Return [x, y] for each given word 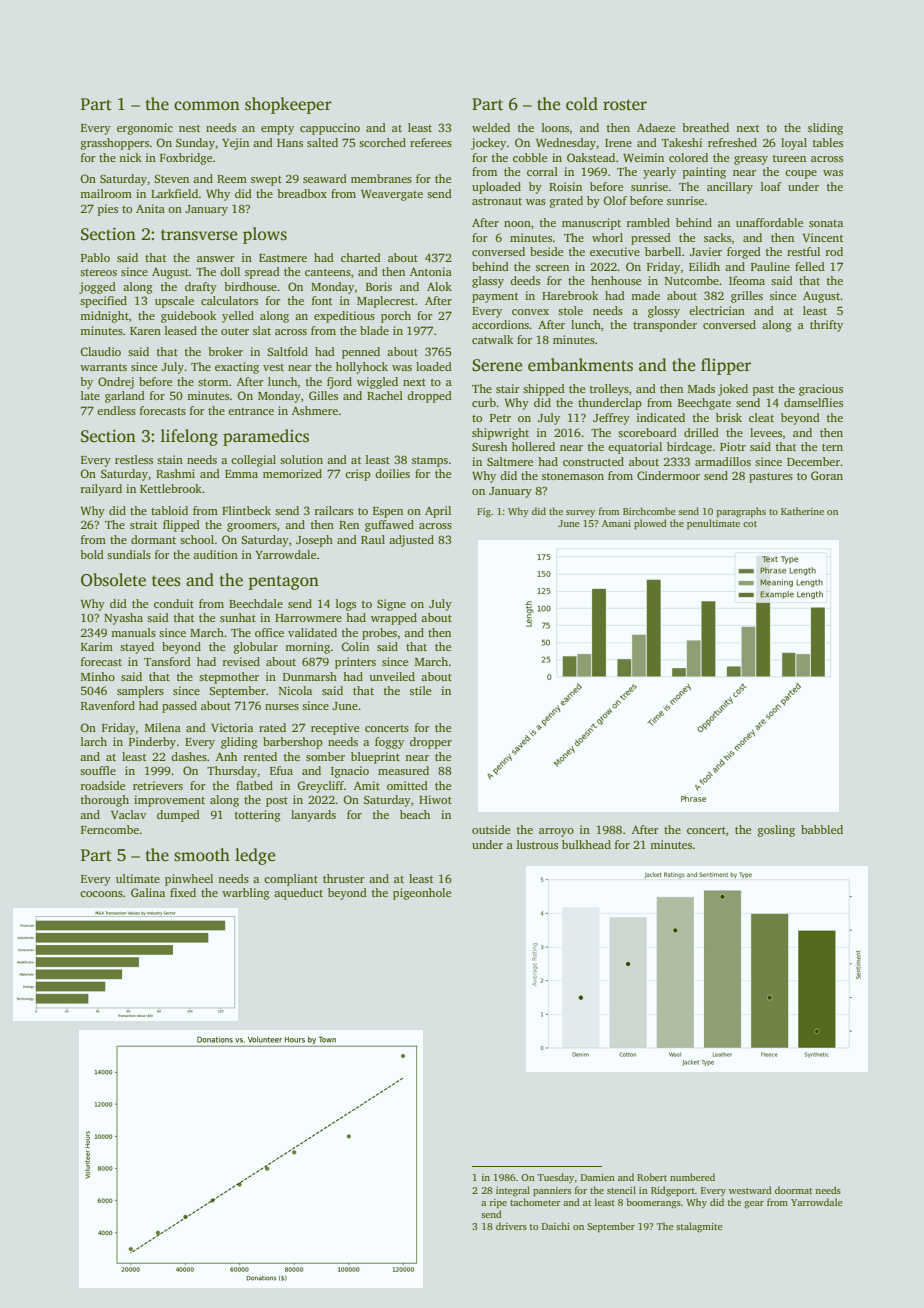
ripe [498, 1204]
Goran [827, 475]
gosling [776, 831]
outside [491, 829]
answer [216, 259]
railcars [334, 510]
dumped [178, 816]
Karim [97, 646]
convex [530, 312]
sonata [826, 223]
